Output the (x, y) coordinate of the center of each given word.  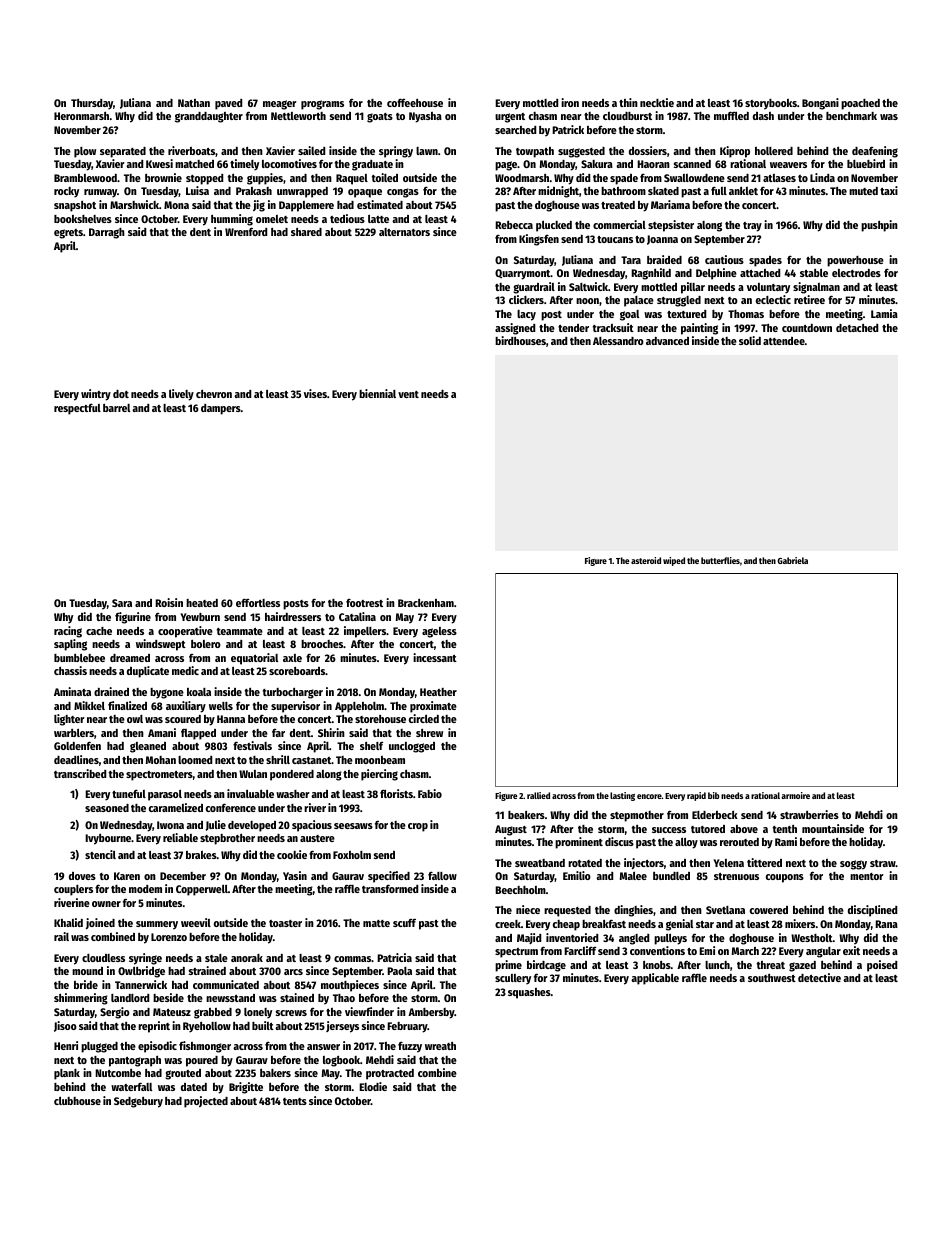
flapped (198, 734)
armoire (795, 795)
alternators (404, 232)
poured (202, 1061)
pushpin (879, 226)
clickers (526, 299)
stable (814, 273)
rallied (538, 795)
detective (819, 977)
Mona (176, 205)
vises (315, 393)
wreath (440, 1046)
